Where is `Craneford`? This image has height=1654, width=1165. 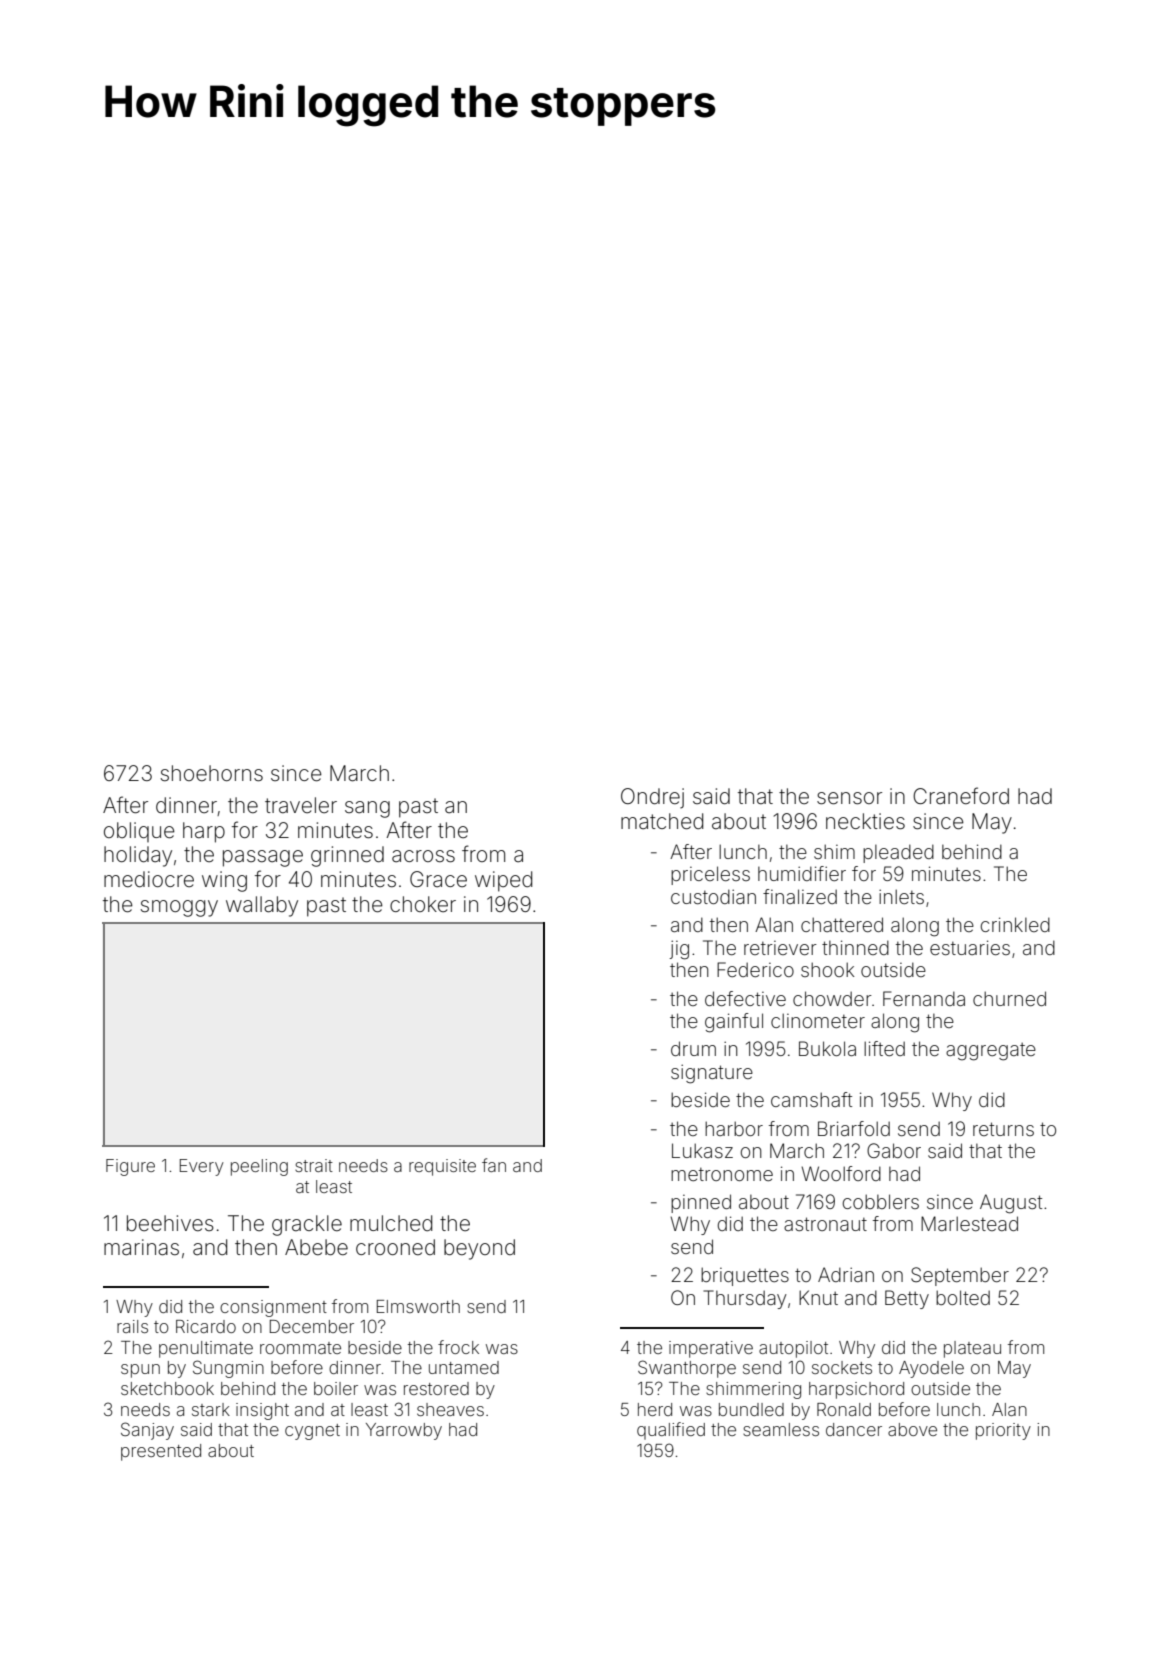
Craneford is located at coordinates (961, 796).
